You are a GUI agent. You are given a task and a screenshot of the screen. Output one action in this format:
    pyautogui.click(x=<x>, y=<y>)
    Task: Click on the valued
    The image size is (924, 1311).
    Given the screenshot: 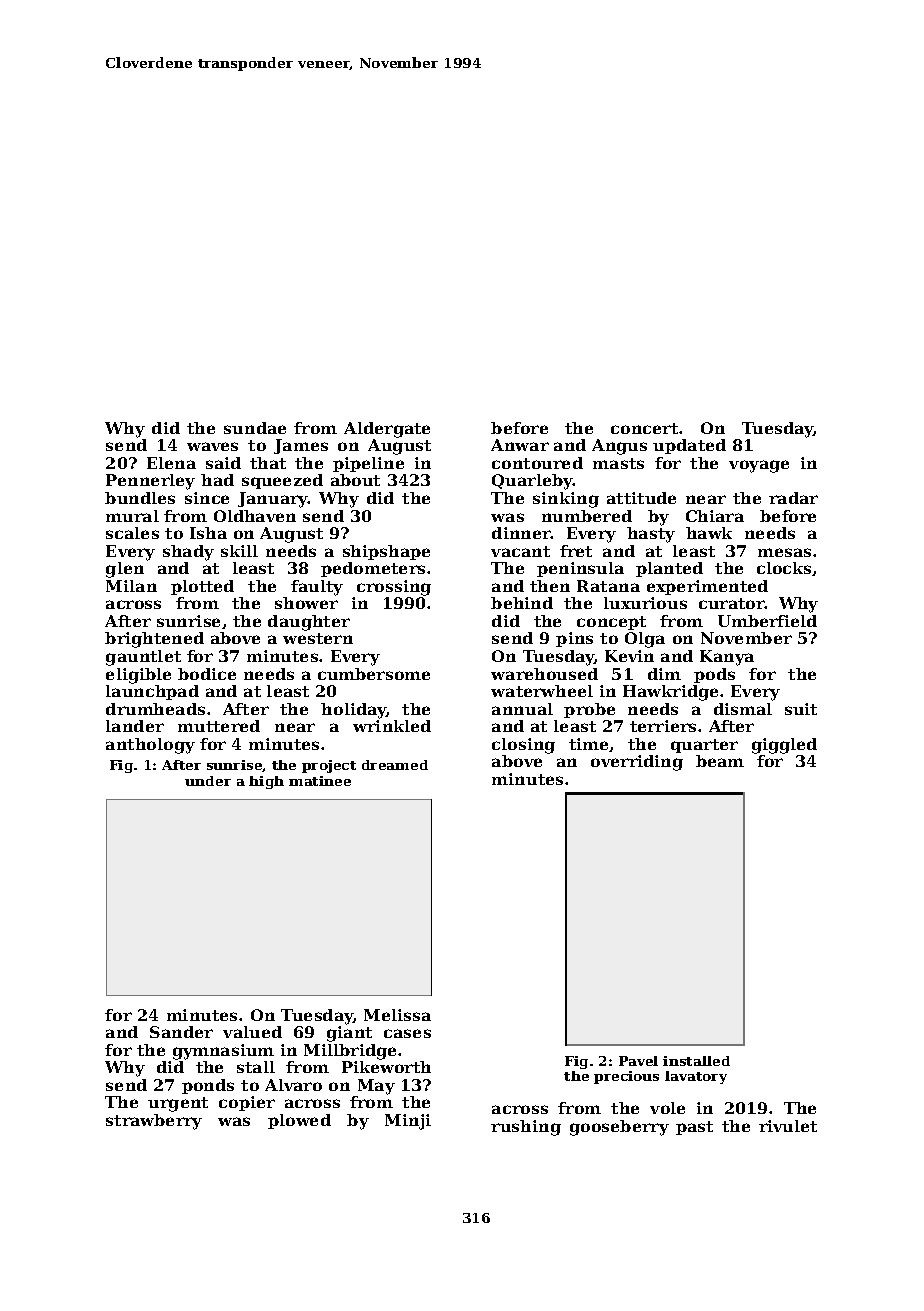 What is the action you would take?
    pyautogui.click(x=252, y=1032)
